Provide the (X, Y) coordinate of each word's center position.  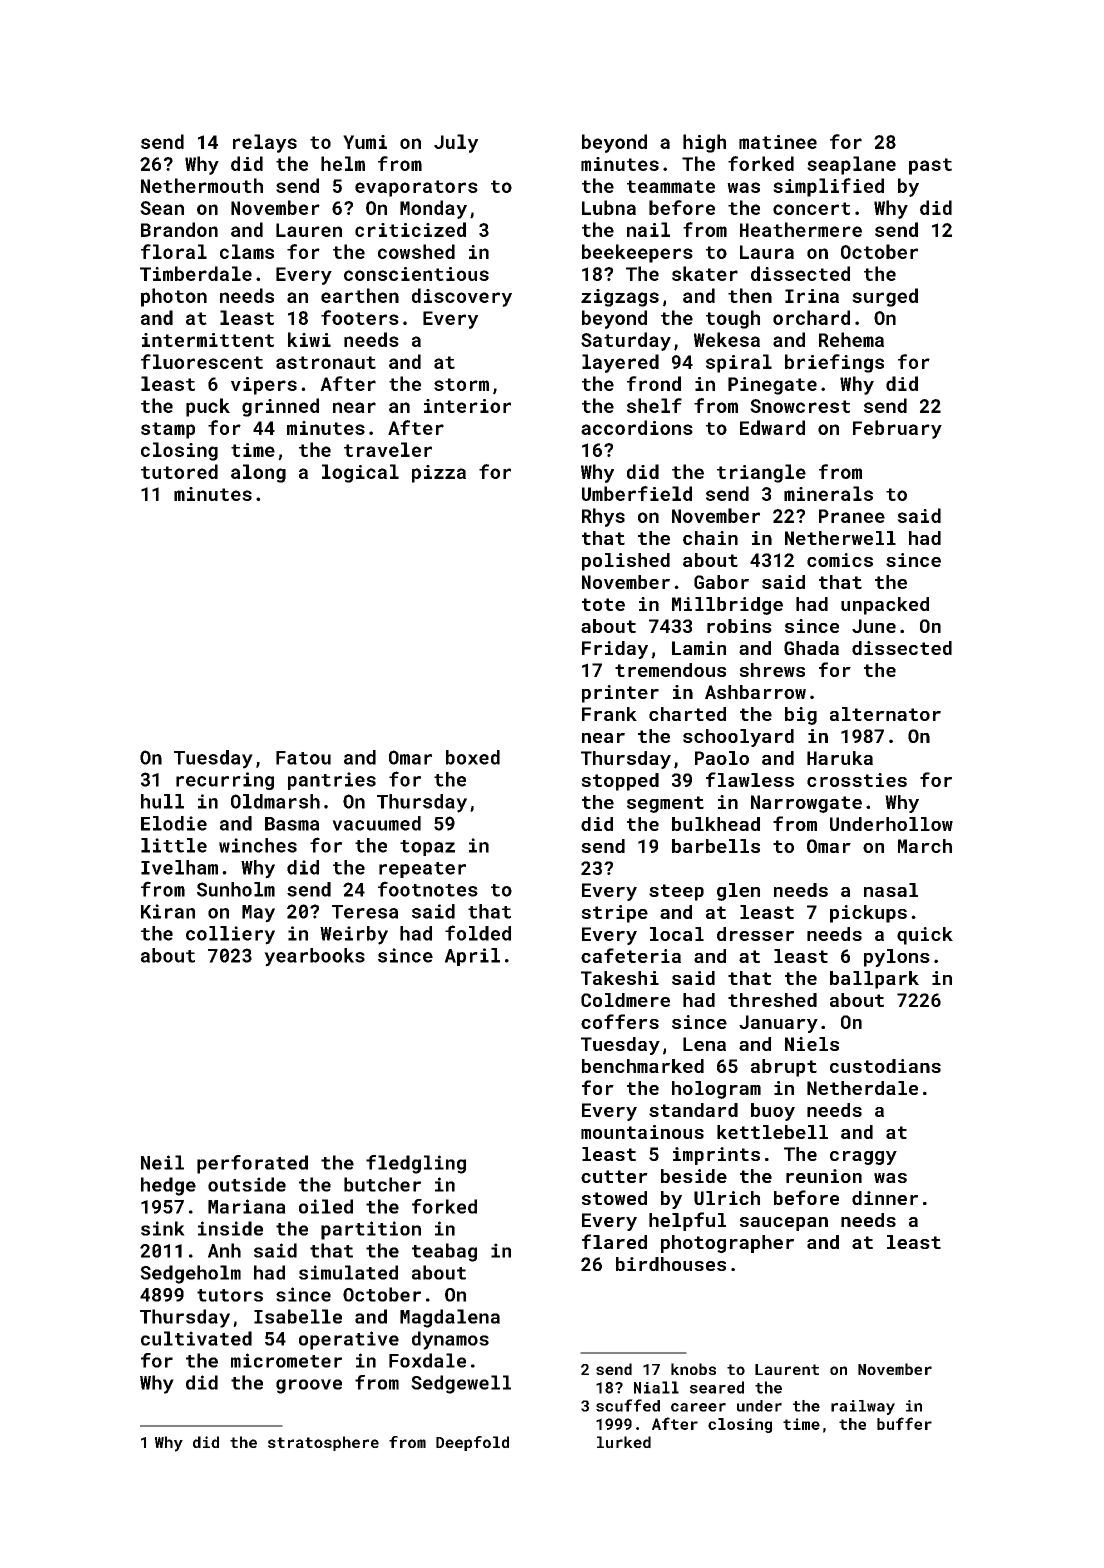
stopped (620, 782)
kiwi (309, 339)
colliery (230, 935)
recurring (225, 781)
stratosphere (323, 1443)
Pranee (852, 516)
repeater (422, 870)
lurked (624, 1442)
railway (863, 1407)
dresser (755, 934)
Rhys (603, 517)
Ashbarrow (755, 692)
